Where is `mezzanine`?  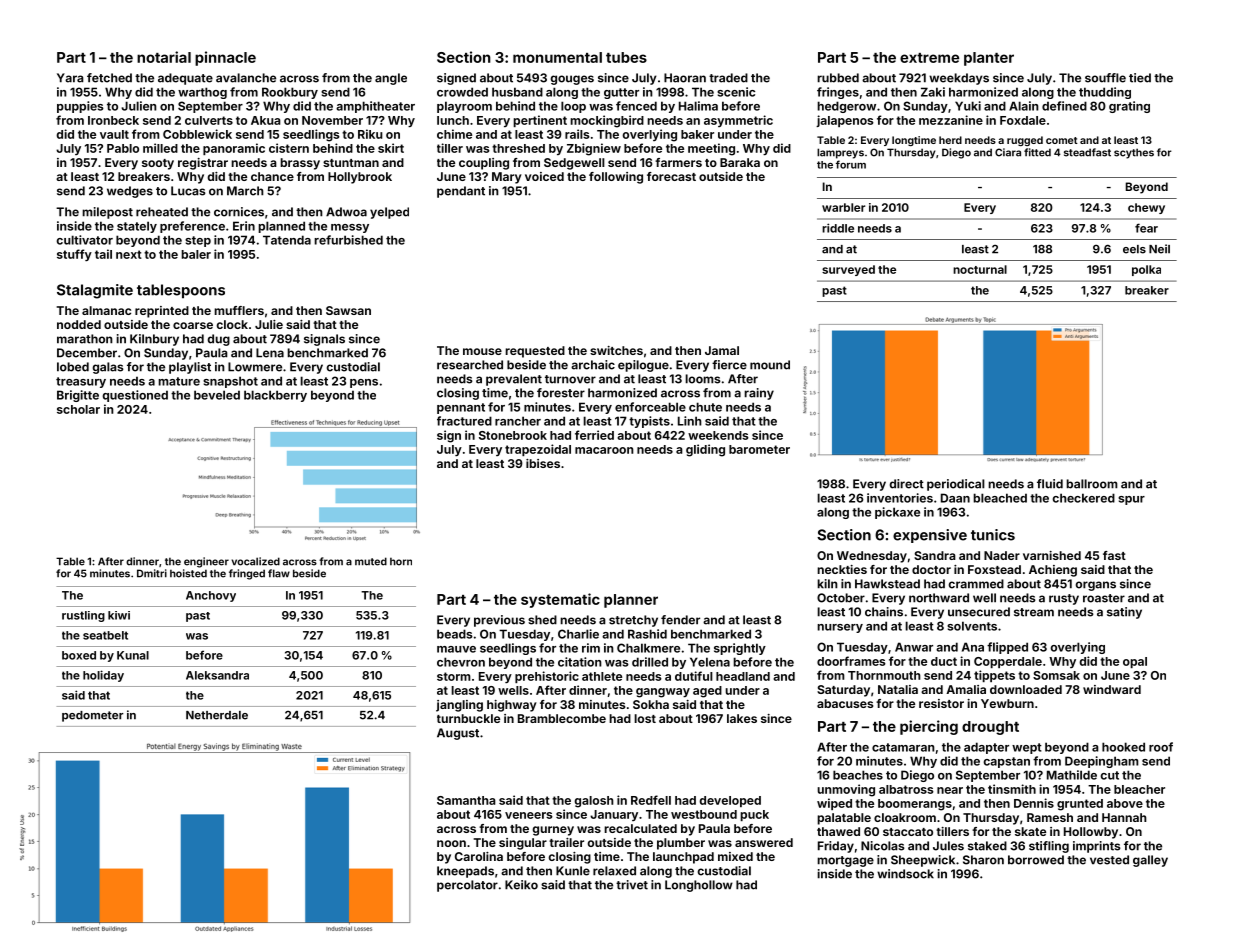
mezzanine is located at coordinates (951, 120).
